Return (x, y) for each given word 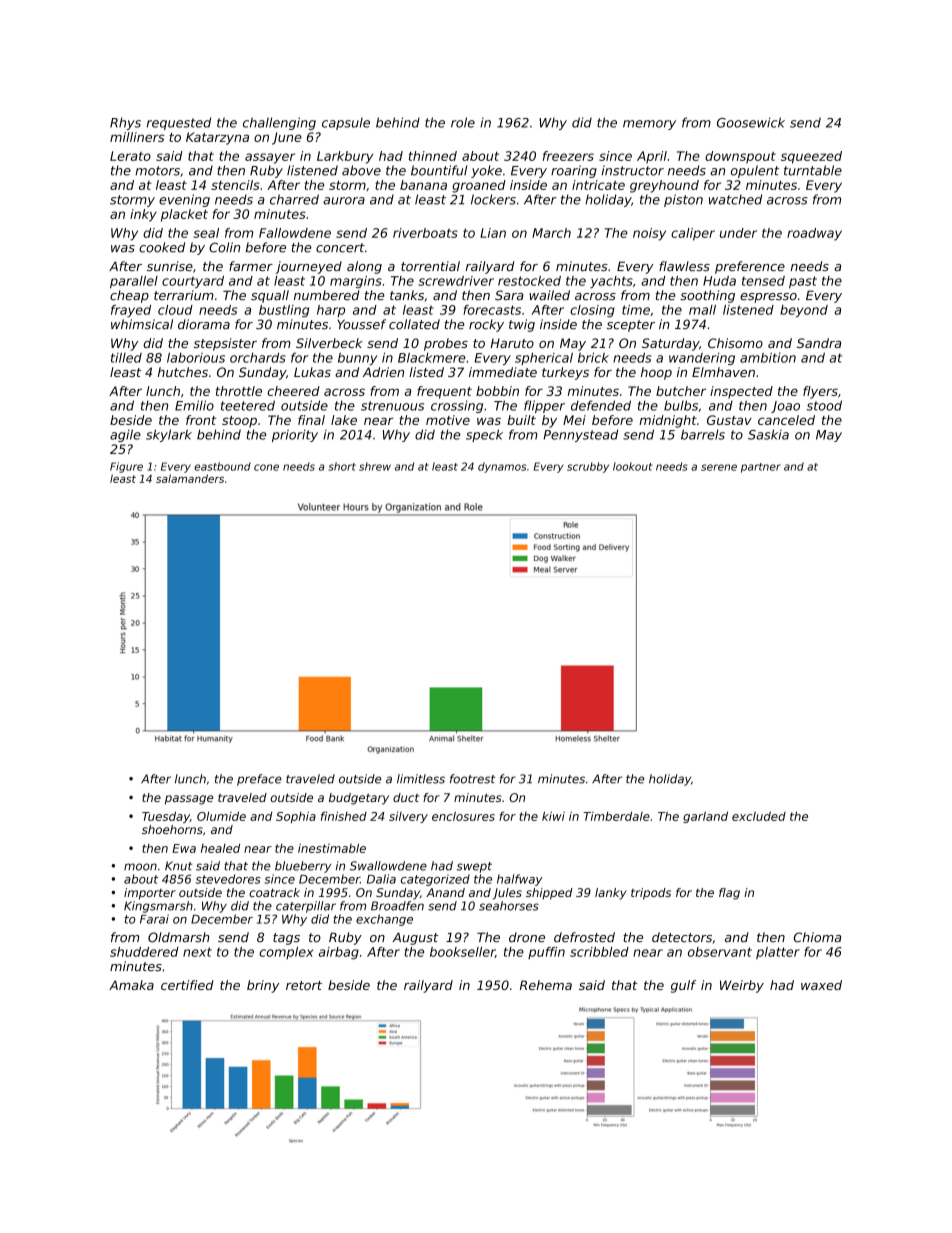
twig (522, 325)
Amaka (131, 985)
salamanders (190, 478)
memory (649, 125)
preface (259, 780)
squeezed (811, 157)
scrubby (588, 467)
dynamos (502, 467)
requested (179, 123)
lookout (632, 466)
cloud (175, 310)
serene (719, 467)
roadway (814, 234)
